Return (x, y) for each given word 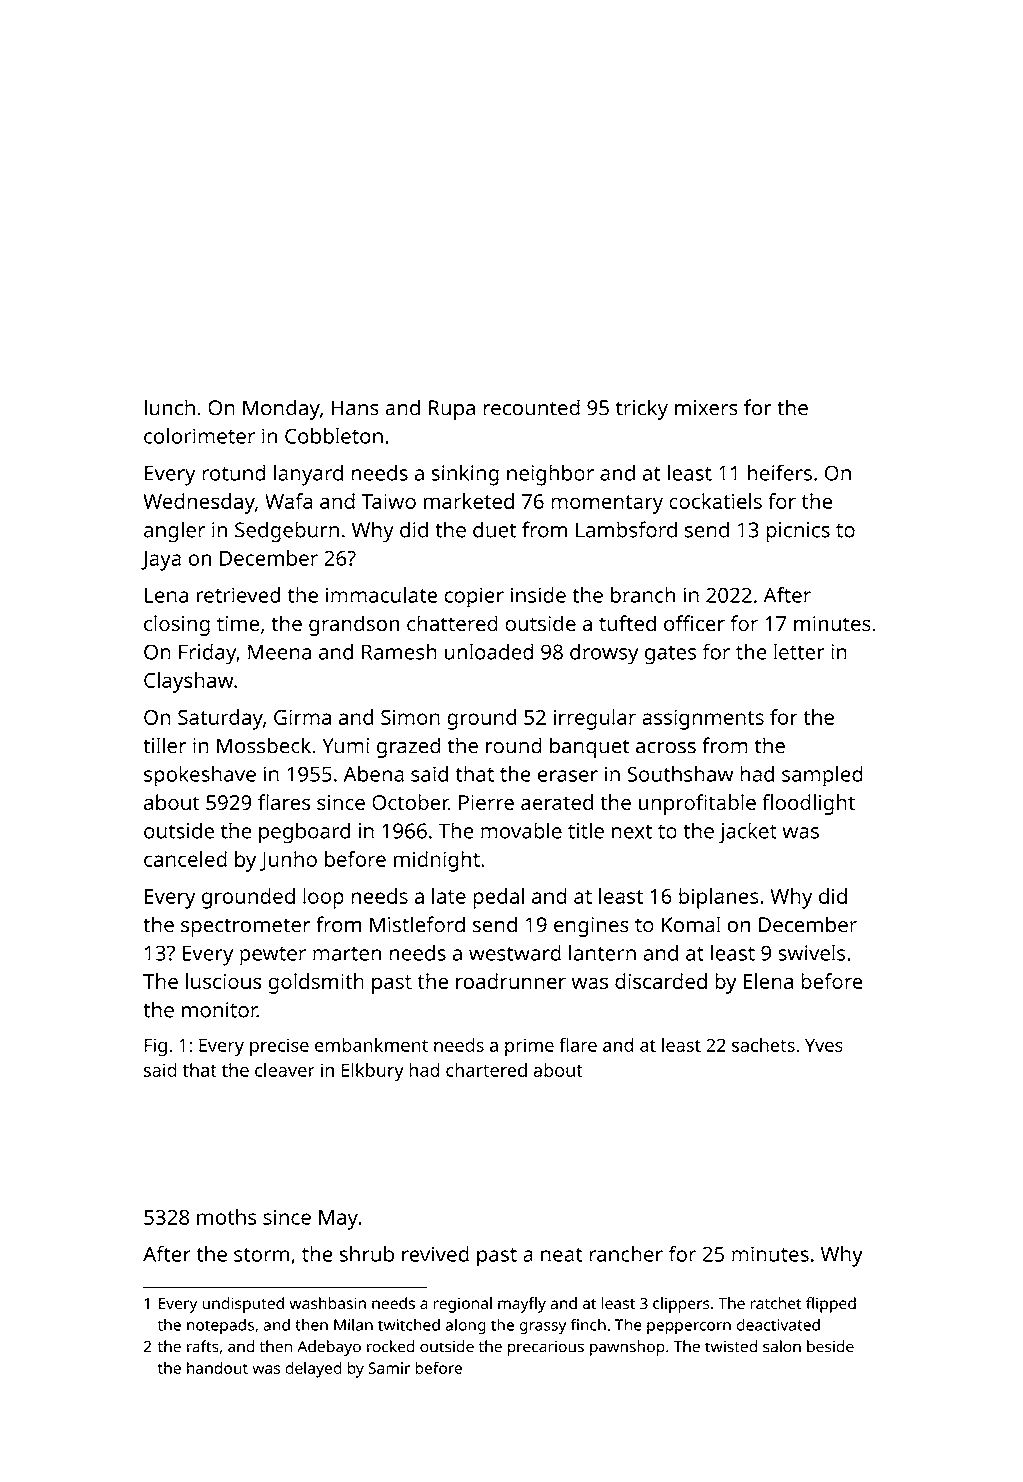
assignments (703, 719)
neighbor (550, 475)
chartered (486, 1070)
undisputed (243, 1305)
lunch (169, 407)
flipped (831, 1305)
